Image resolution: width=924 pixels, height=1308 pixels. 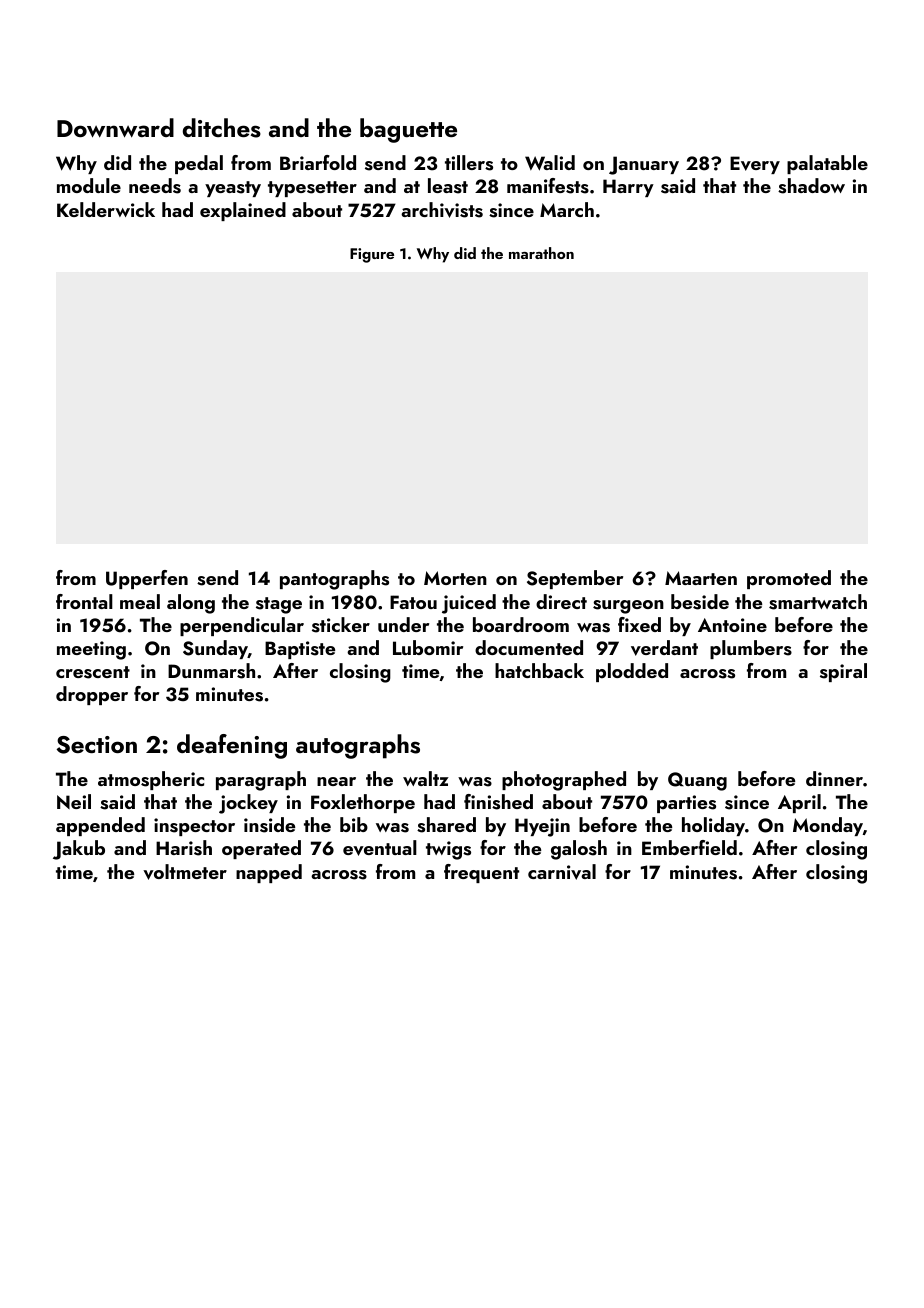 What do you see at coordinates (426, 778) in the screenshot?
I see `waltz` at bounding box center [426, 778].
